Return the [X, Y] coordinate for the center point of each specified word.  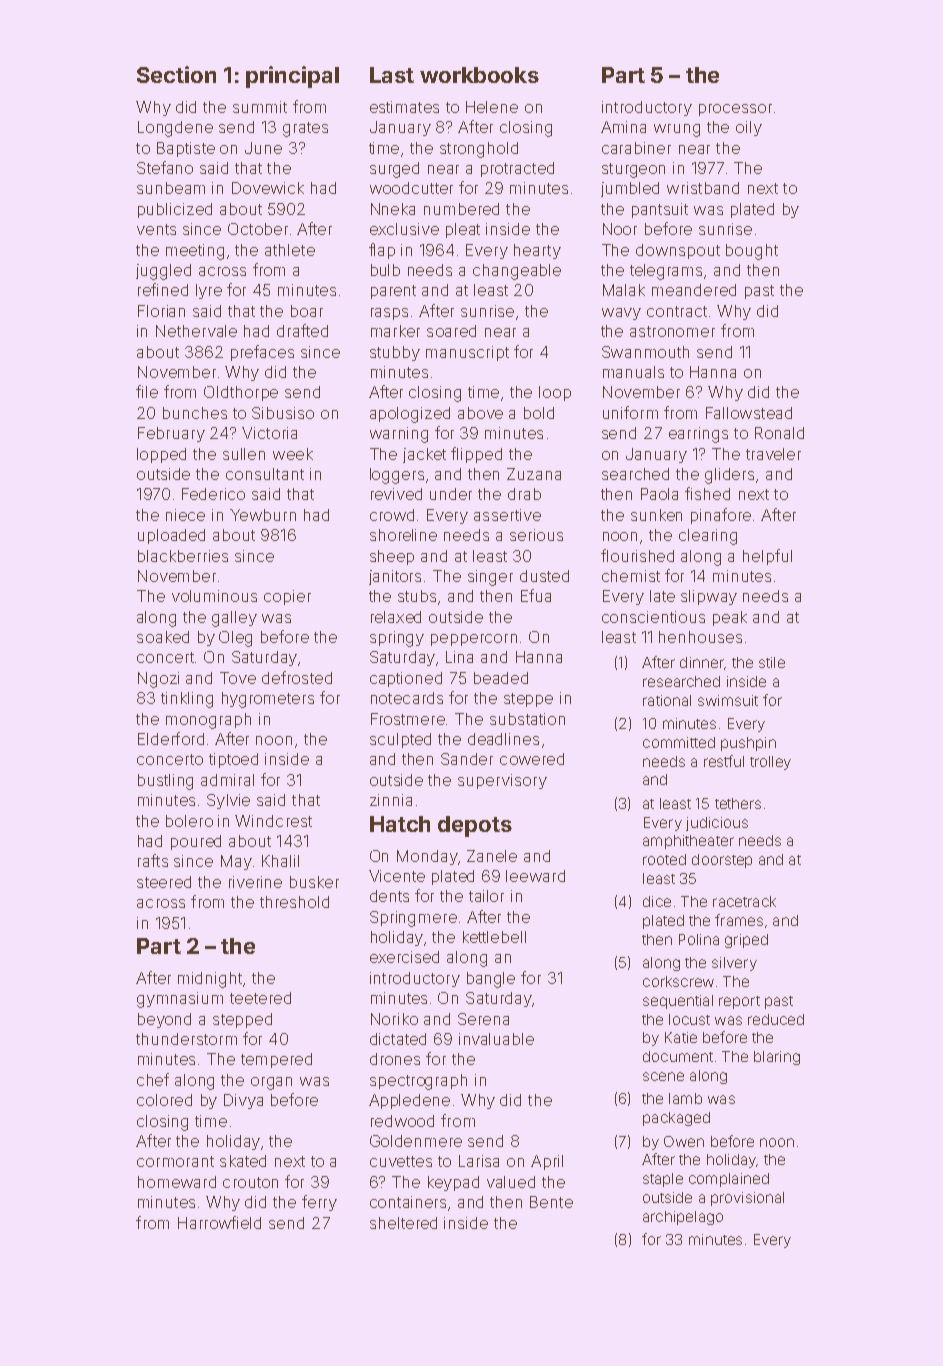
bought [752, 252]
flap [382, 251]
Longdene [175, 129]
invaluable [496, 1039]
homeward [177, 1182]
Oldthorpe [241, 393]
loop [555, 393]
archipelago [683, 1218]
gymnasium [180, 1000]
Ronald [779, 433]
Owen [684, 1141]
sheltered [403, 1223]
